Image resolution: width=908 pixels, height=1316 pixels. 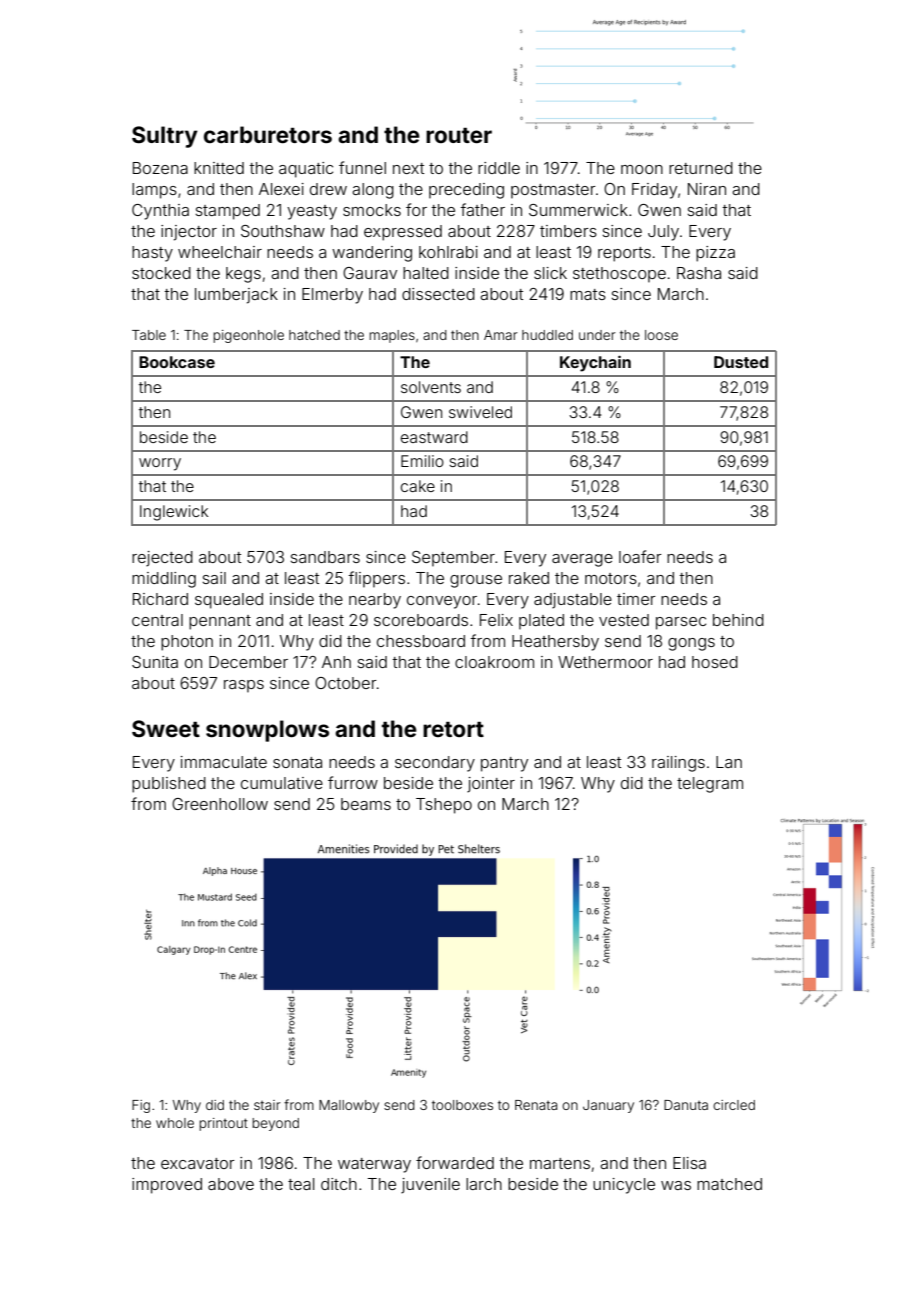 What do you see at coordinates (227, 212) in the screenshot?
I see `stamped` at bounding box center [227, 212].
